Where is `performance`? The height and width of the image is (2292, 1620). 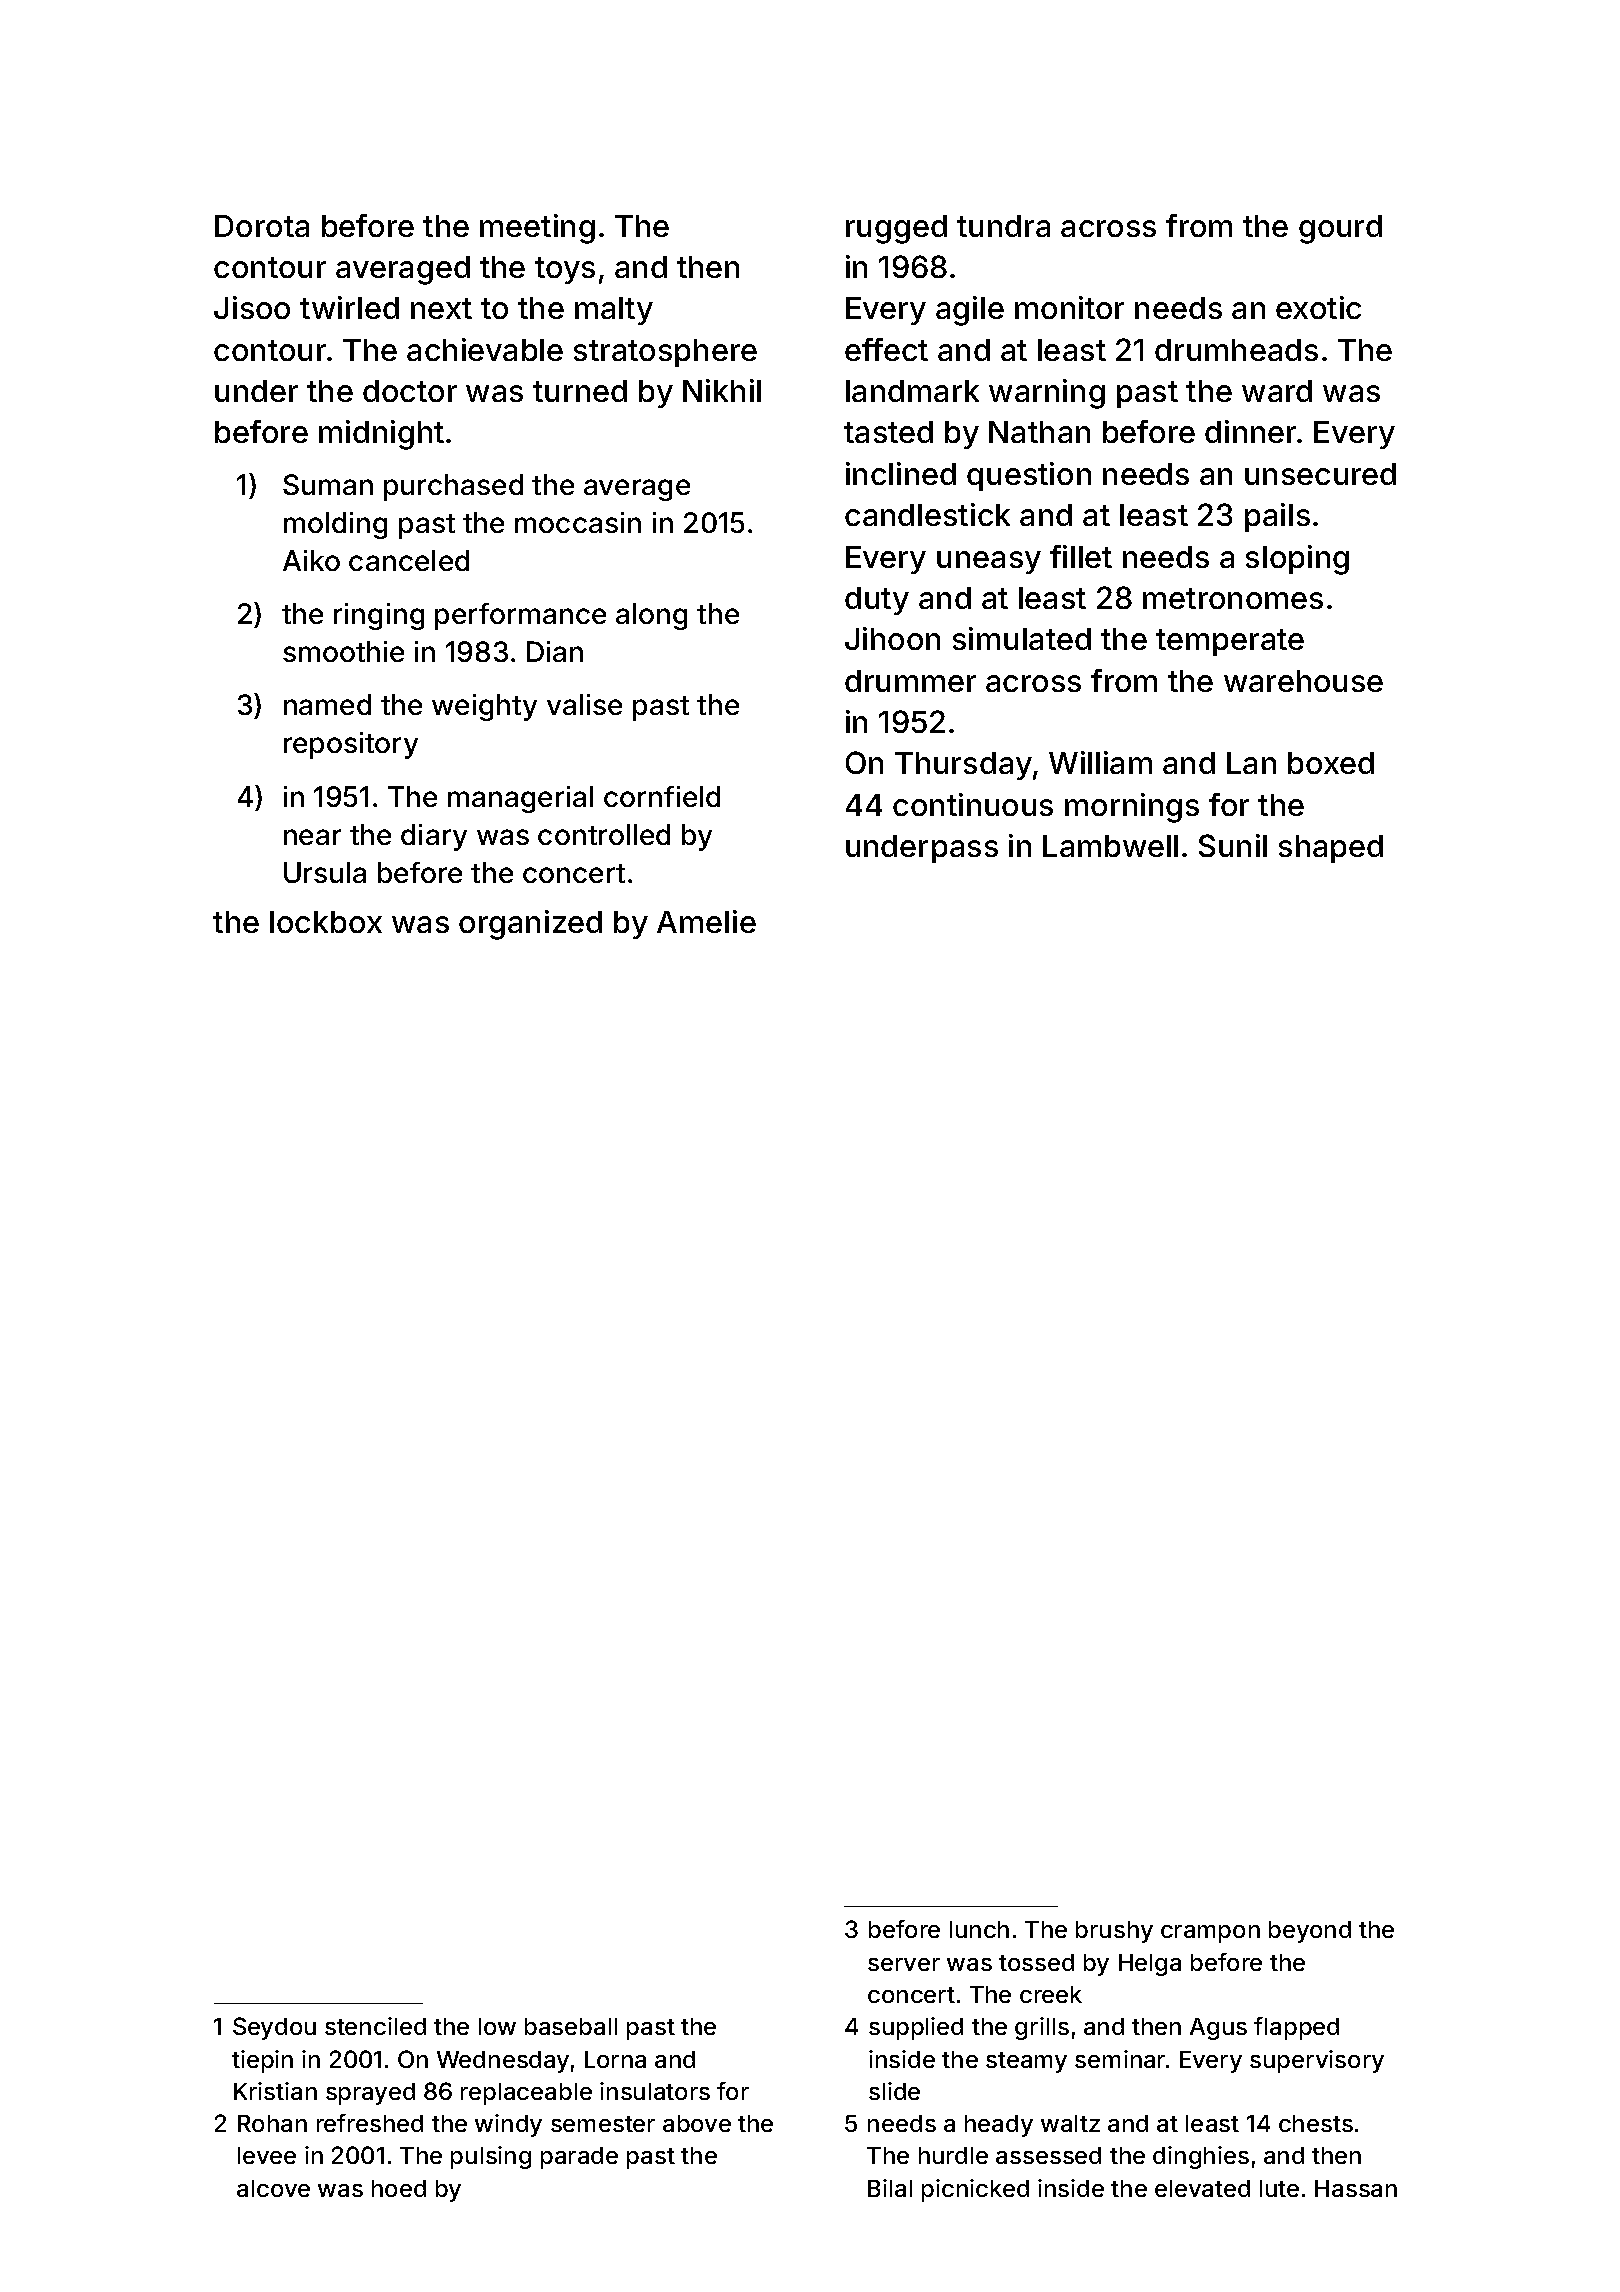 performance is located at coordinates (520, 616).
